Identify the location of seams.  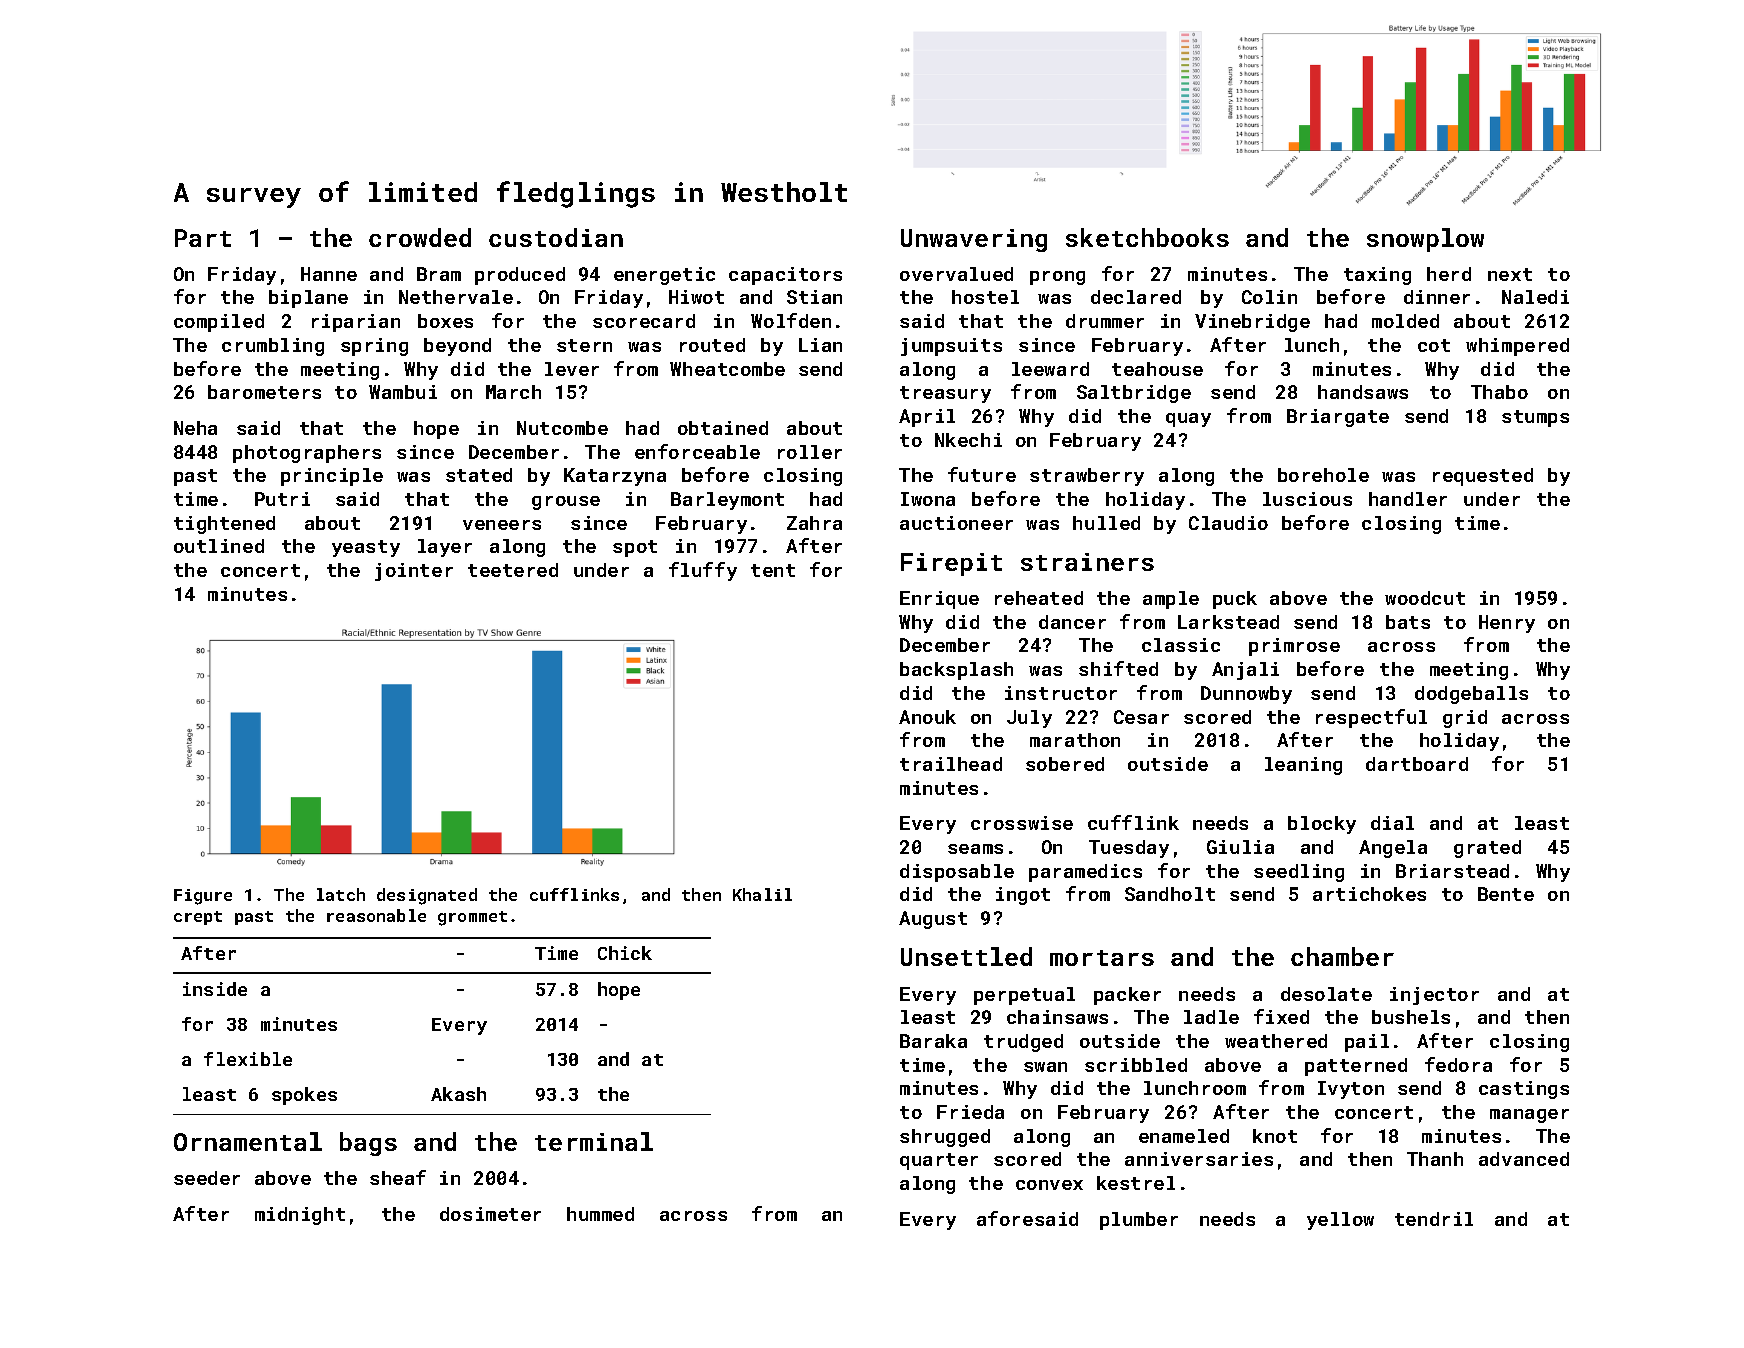
(975, 849).
